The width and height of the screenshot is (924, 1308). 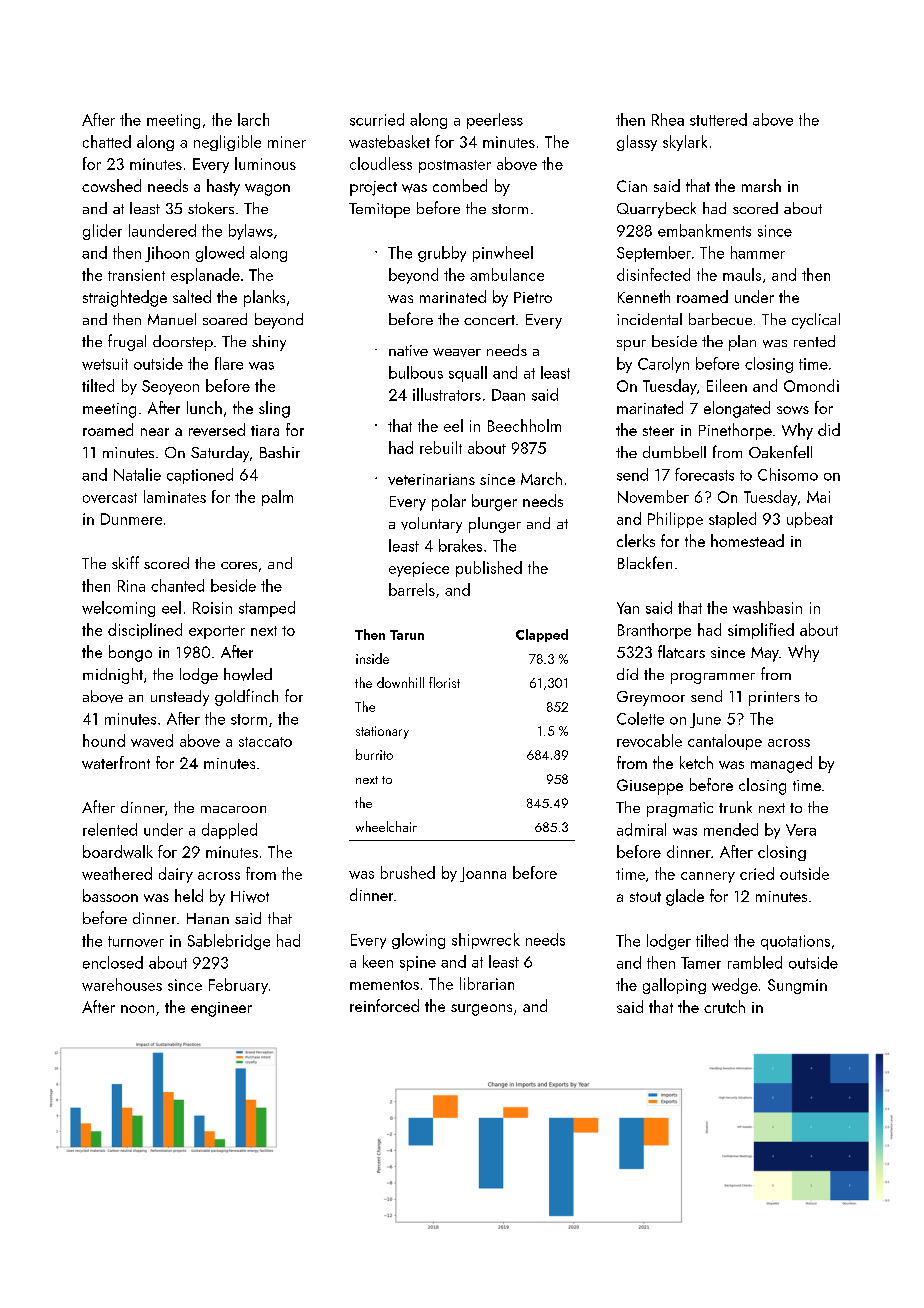 What do you see at coordinates (386, 826) in the screenshot?
I see `wheelchair` at bounding box center [386, 826].
